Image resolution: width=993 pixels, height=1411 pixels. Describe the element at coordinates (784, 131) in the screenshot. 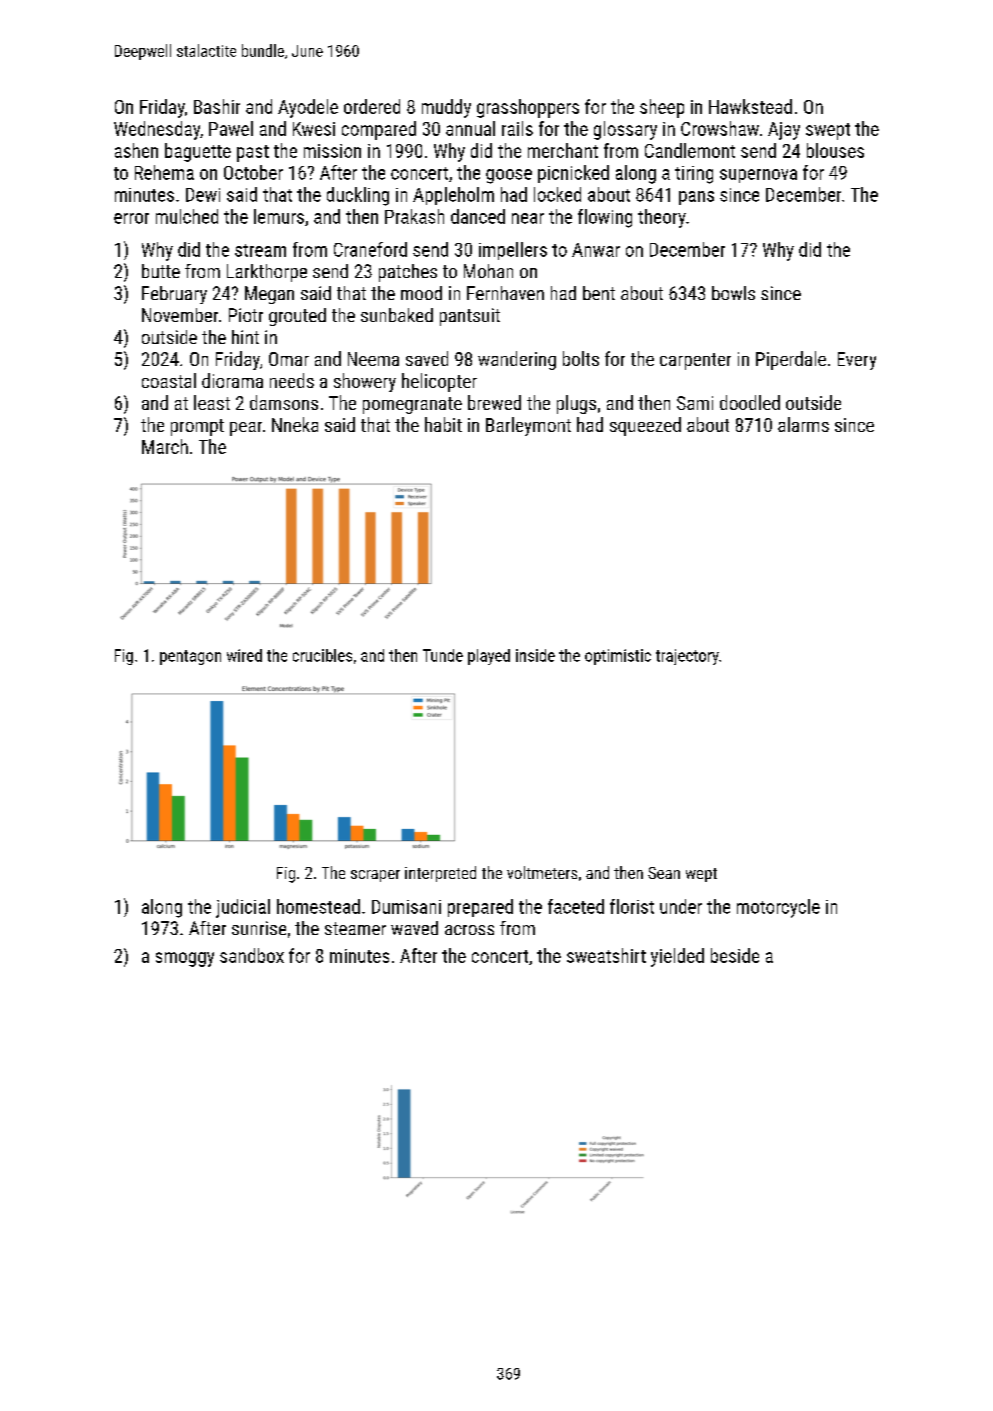

I see `Ajay` at that location.
